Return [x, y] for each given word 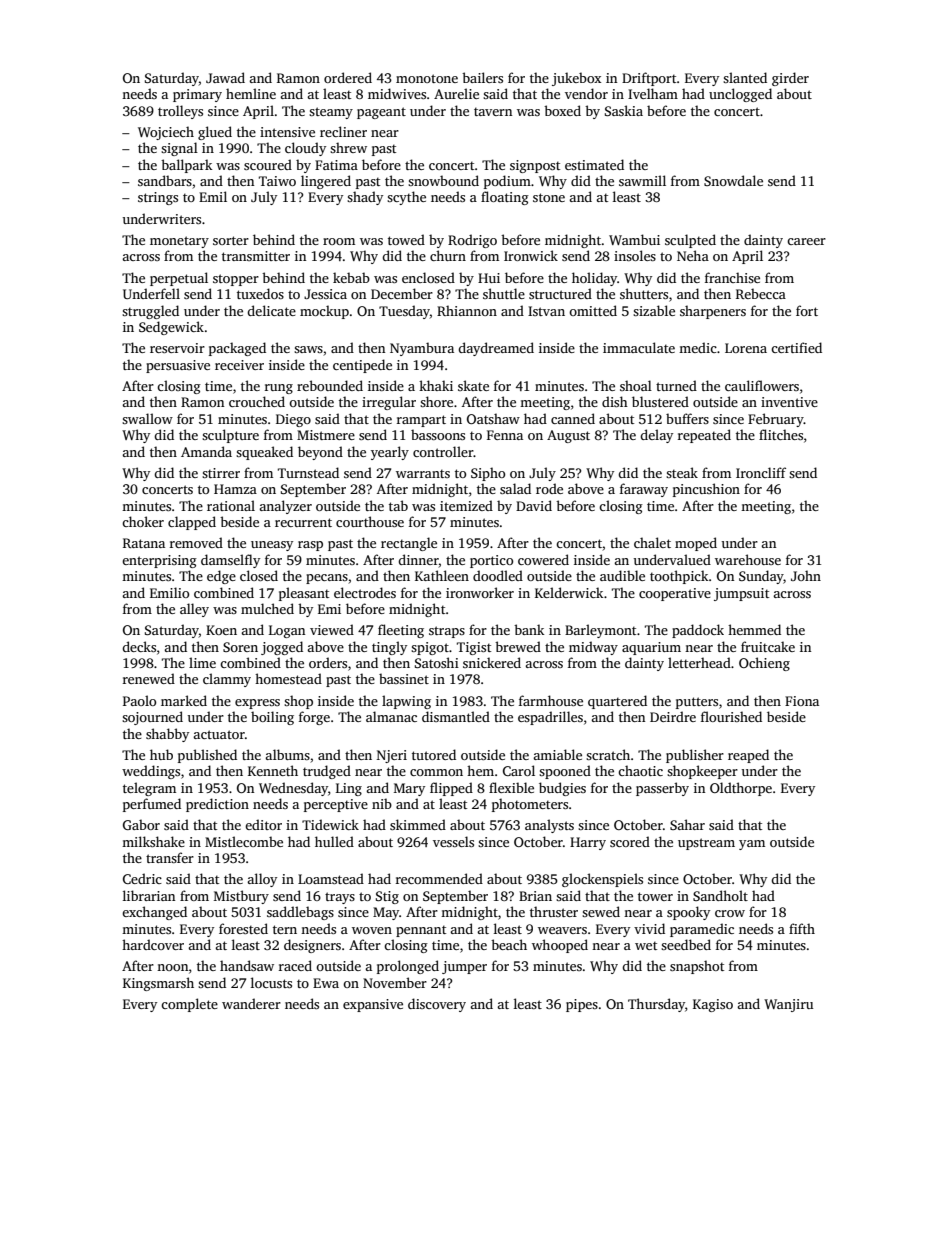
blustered [660, 401]
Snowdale [733, 180]
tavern [493, 111]
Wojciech [166, 133]
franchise [732, 277]
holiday [595, 279]
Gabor [141, 824]
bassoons [438, 434]
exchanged [154, 913]
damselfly [230, 561]
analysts [549, 826]
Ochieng [764, 664]
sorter [231, 240]
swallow [147, 418]
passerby [662, 789]
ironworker [480, 592]
